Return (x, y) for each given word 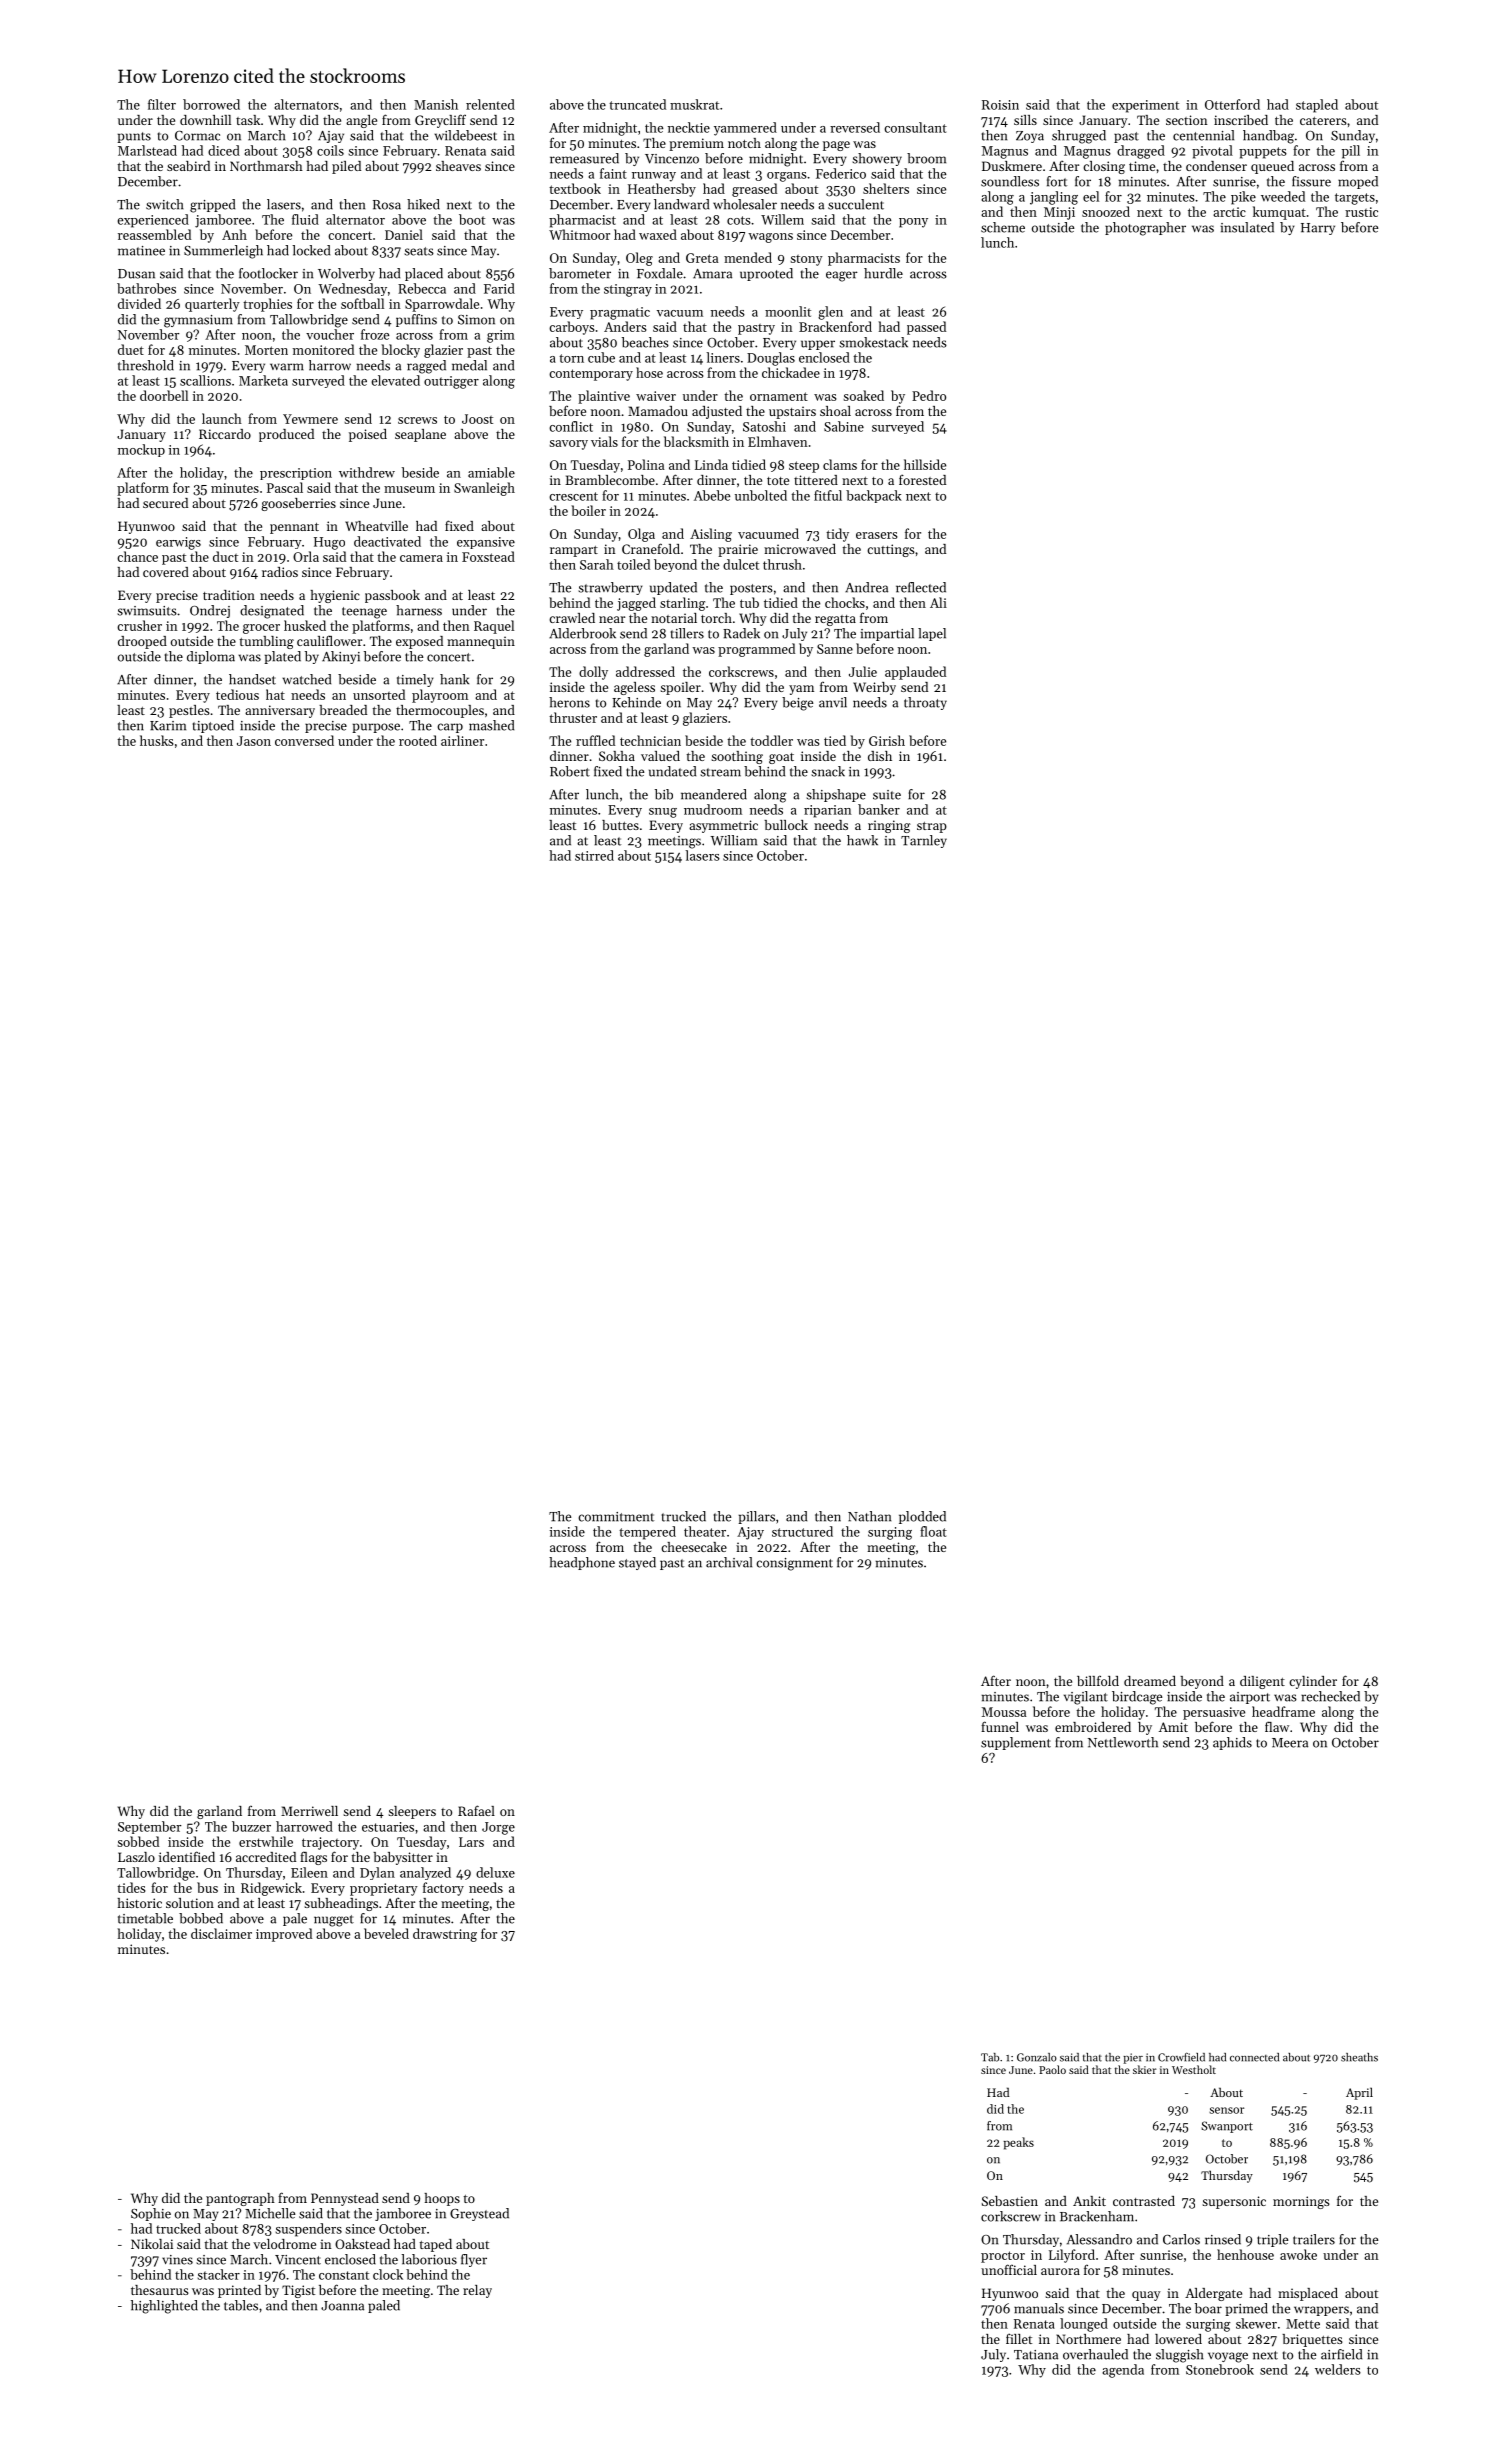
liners (723, 357)
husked (305, 625)
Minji (1059, 213)
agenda (1123, 2371)
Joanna (342, 2306)
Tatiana (1036, 2355)
